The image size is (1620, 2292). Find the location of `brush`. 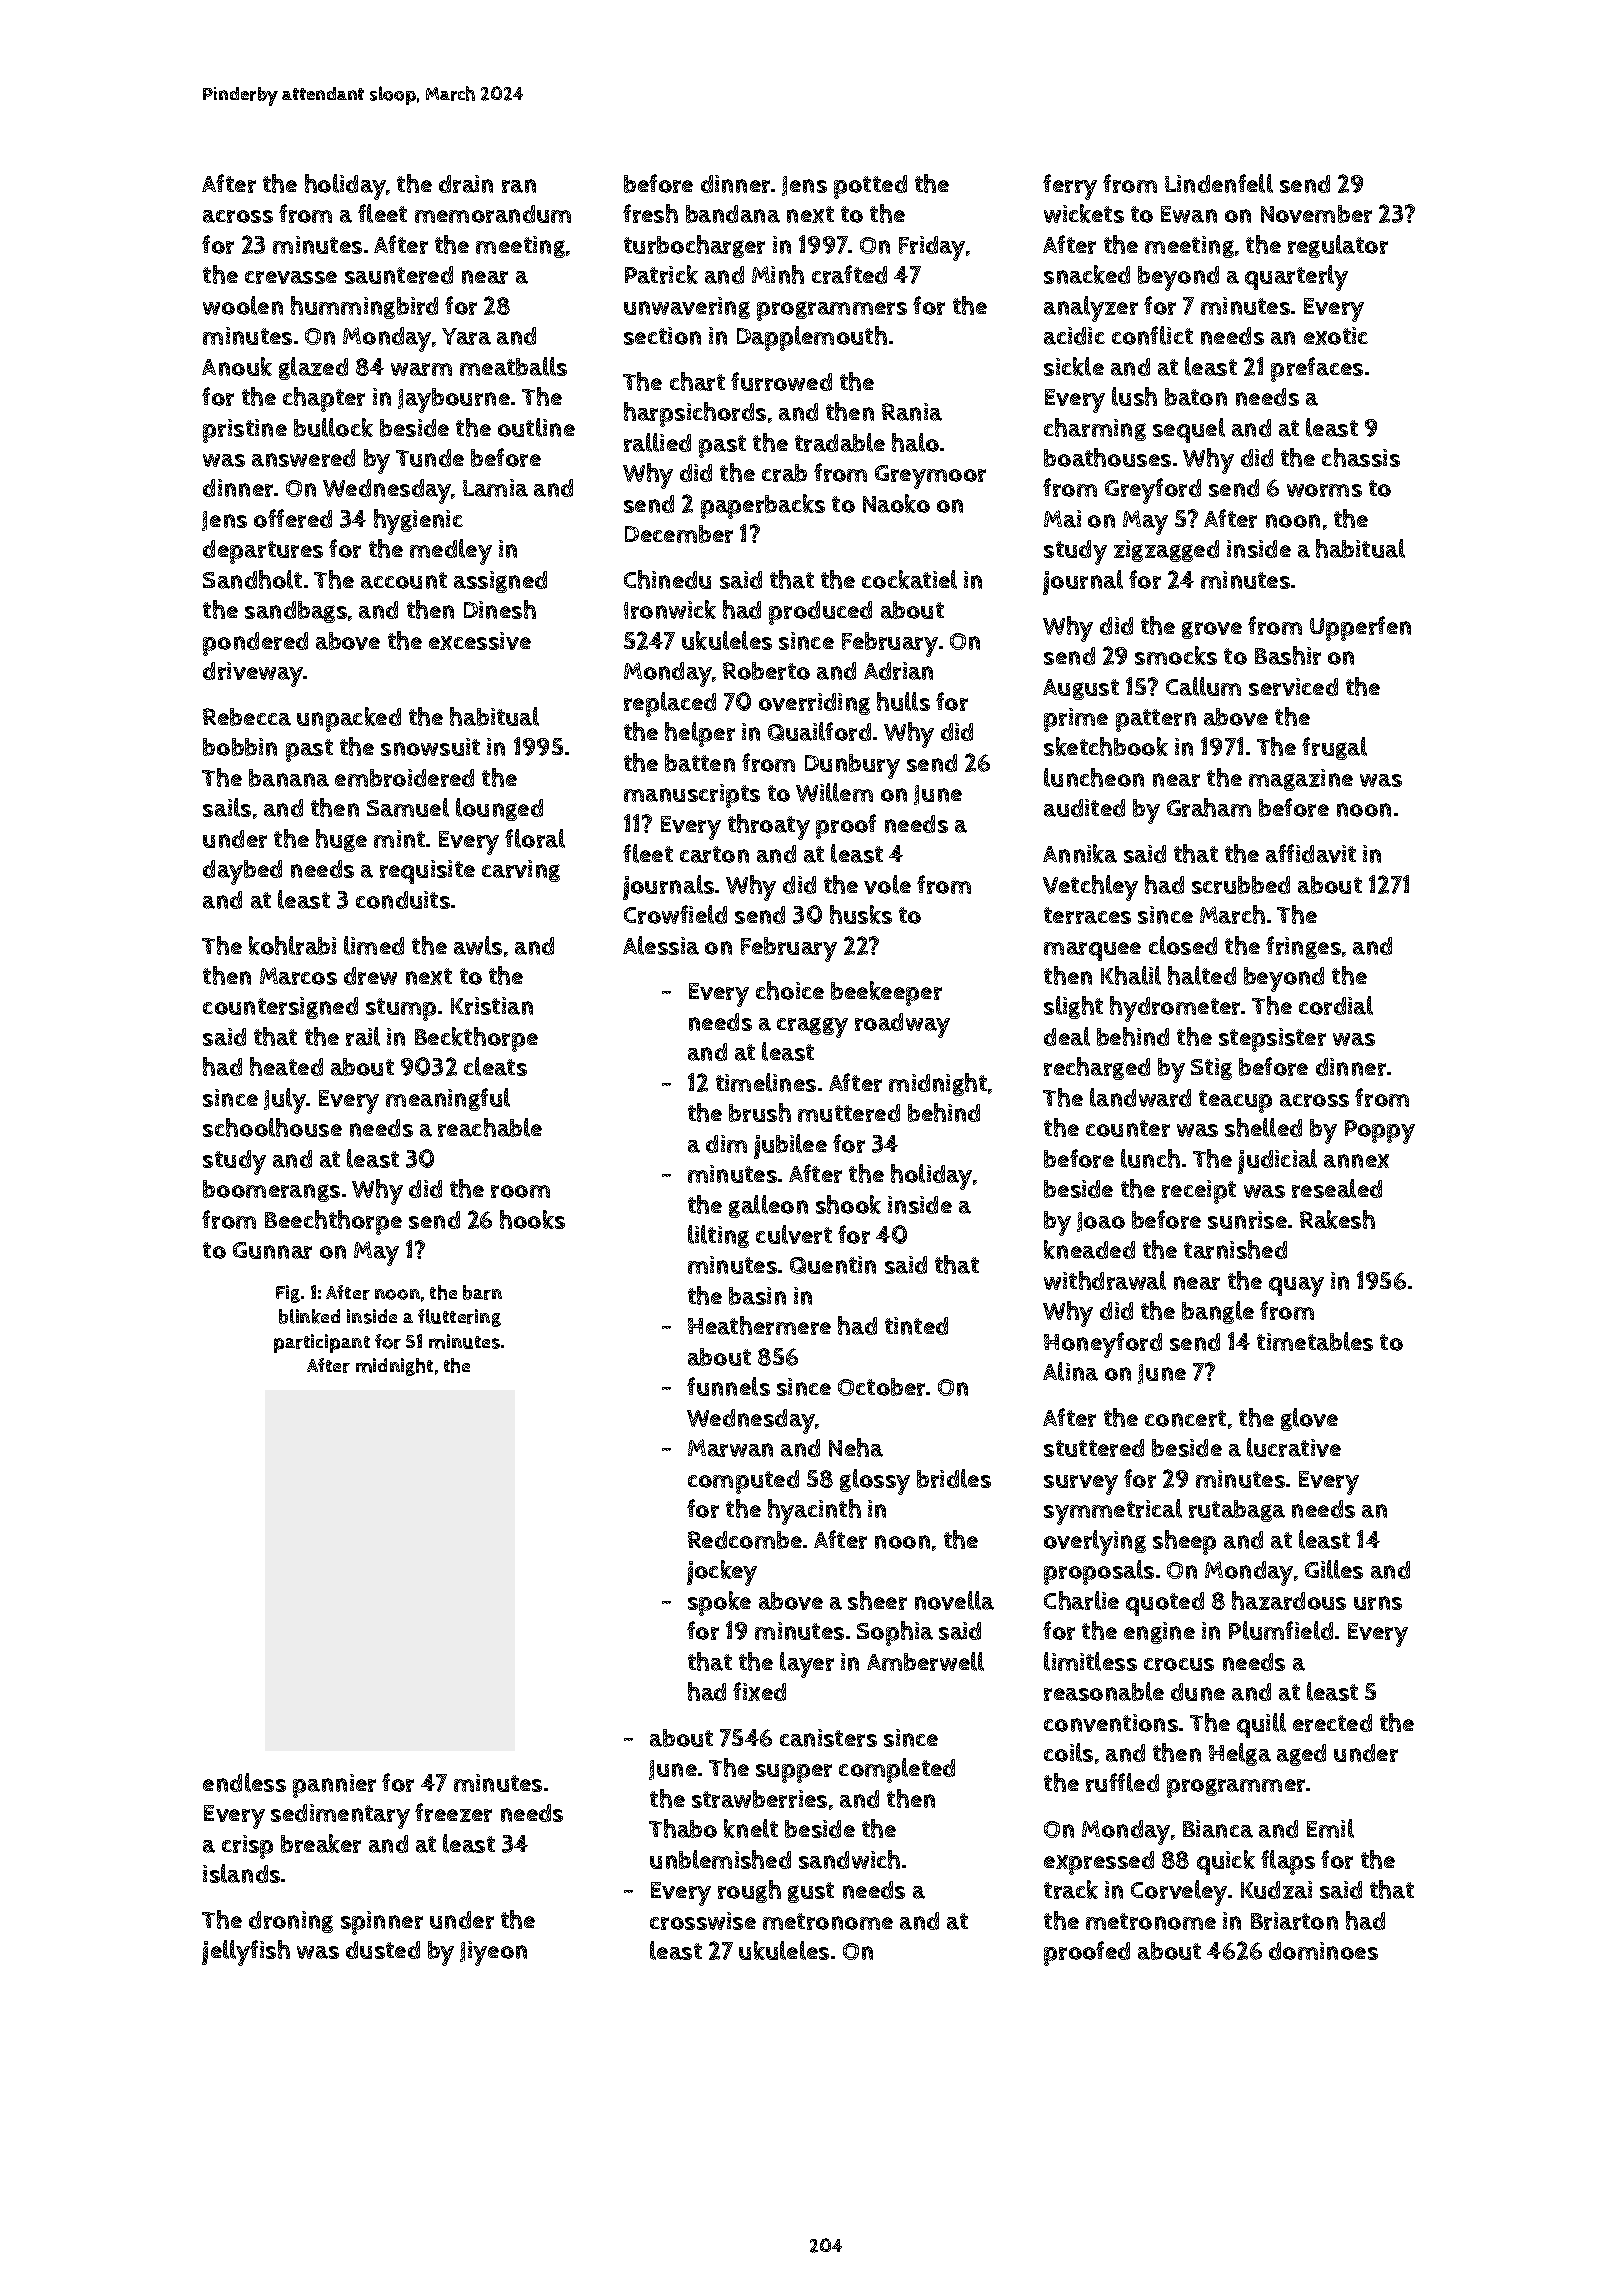

brush is located at coordinates (760, 1112).
